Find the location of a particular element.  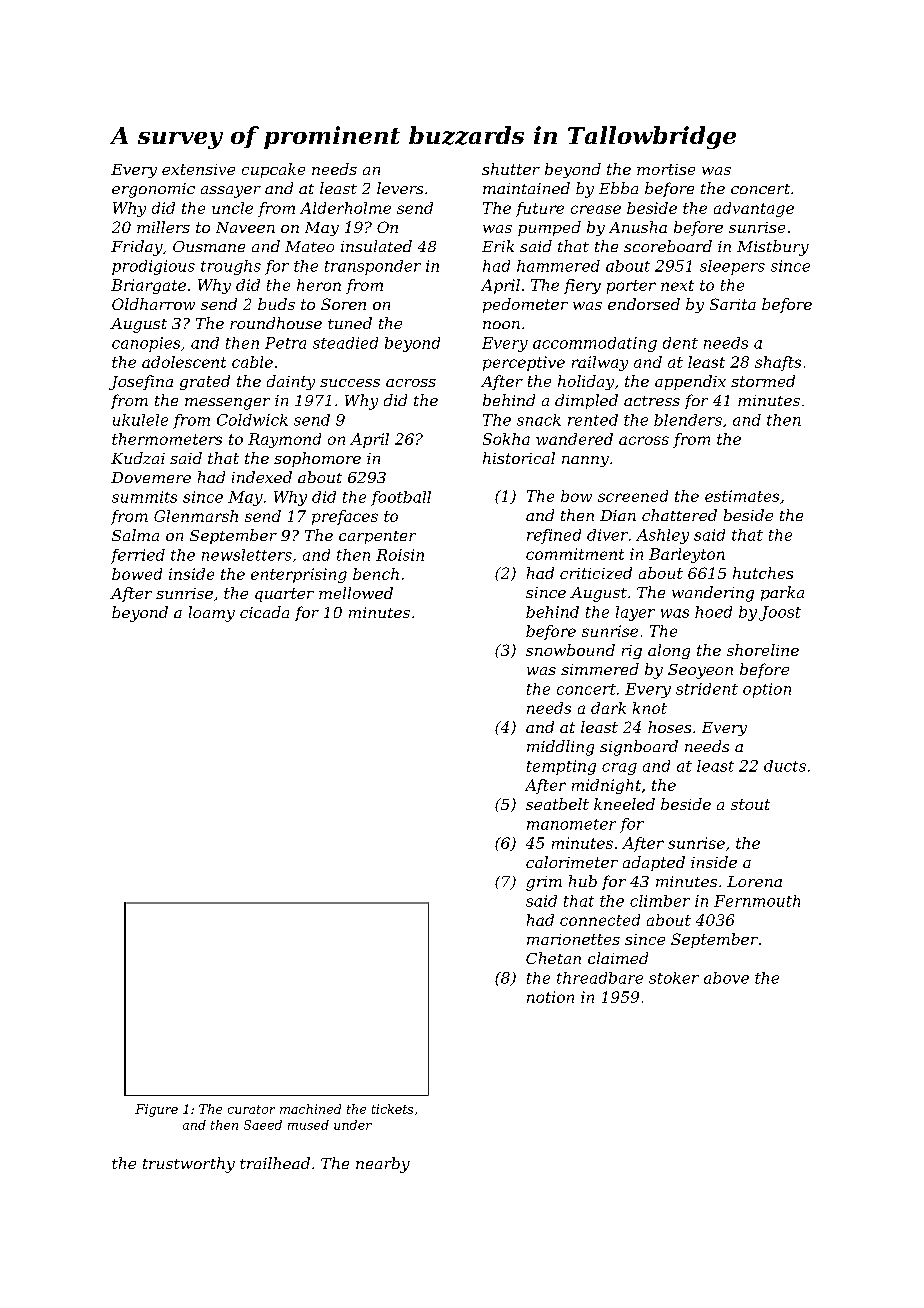

loamy is located at coordinates (212, 614).
